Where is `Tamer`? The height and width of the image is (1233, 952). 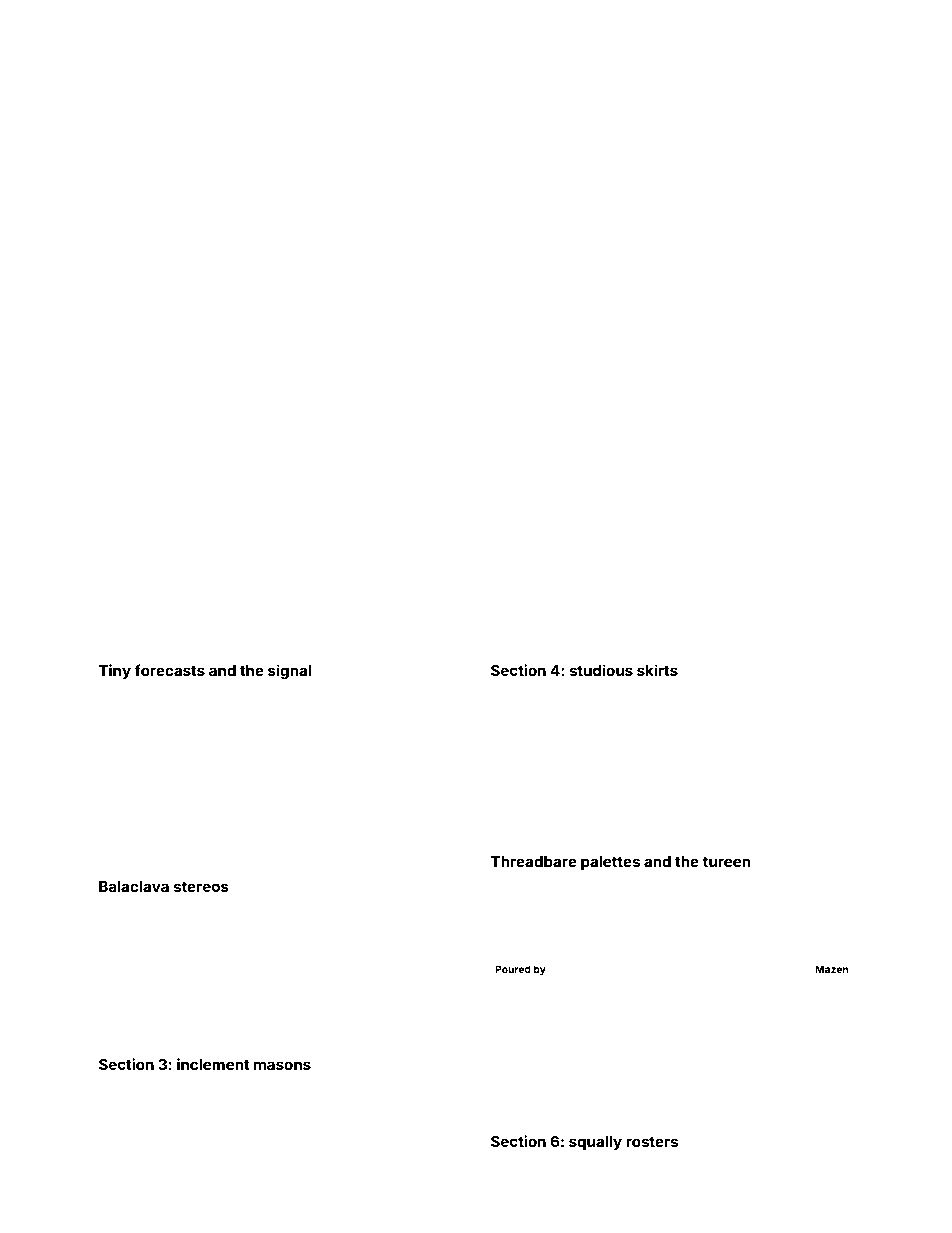 Tamer is located at coordinates (194, 704).
